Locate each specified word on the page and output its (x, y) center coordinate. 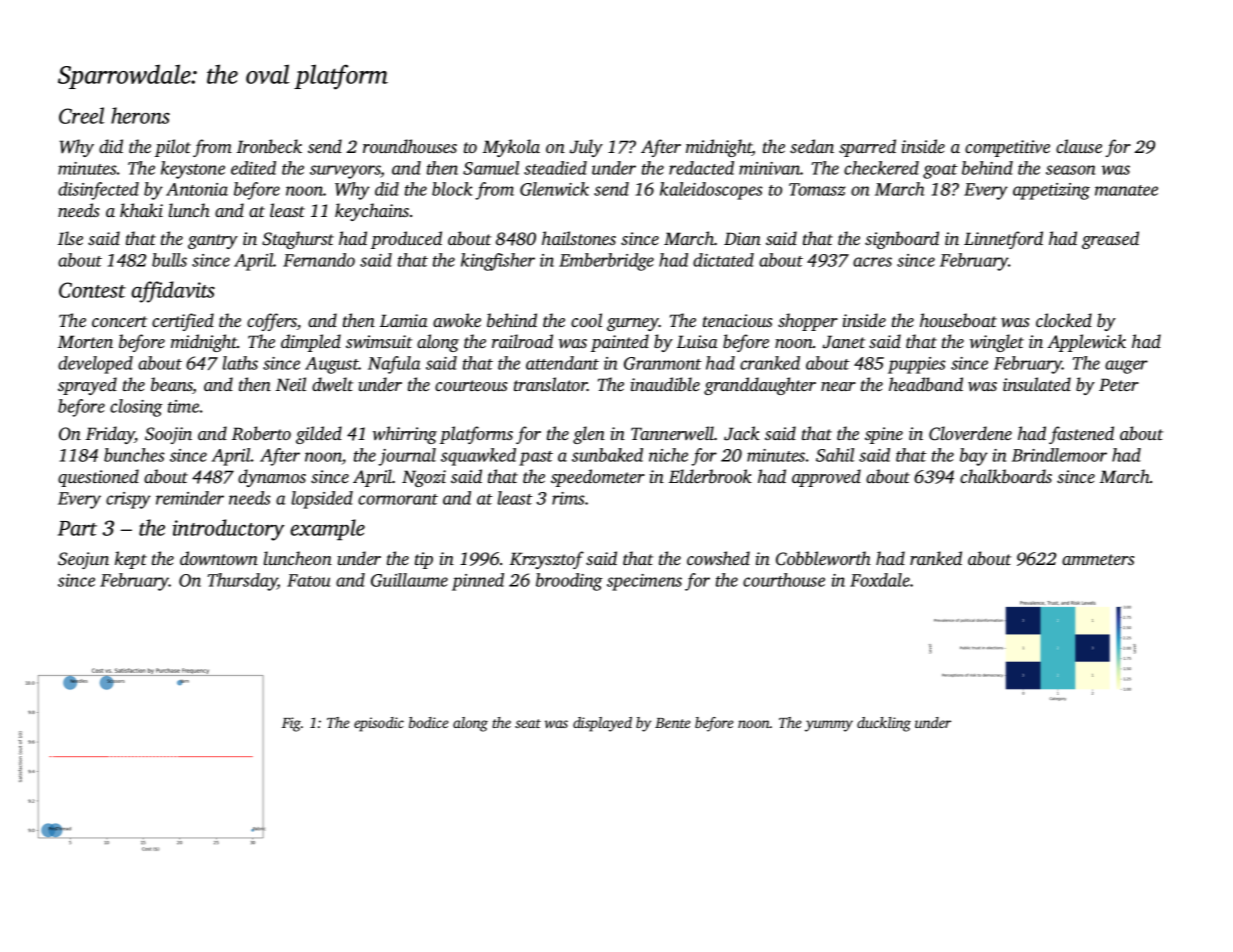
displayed (602, 724)
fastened (1081, 435)
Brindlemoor (1059, 455)
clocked (1064, 320)
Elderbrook (710, 476)
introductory (228, 530)
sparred (867, 148)
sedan (812, 146)
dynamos (272, 478)
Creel (81, 115)
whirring (405, 435)
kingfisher (498, 262)
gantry (213, 241)
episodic (379, 724)
